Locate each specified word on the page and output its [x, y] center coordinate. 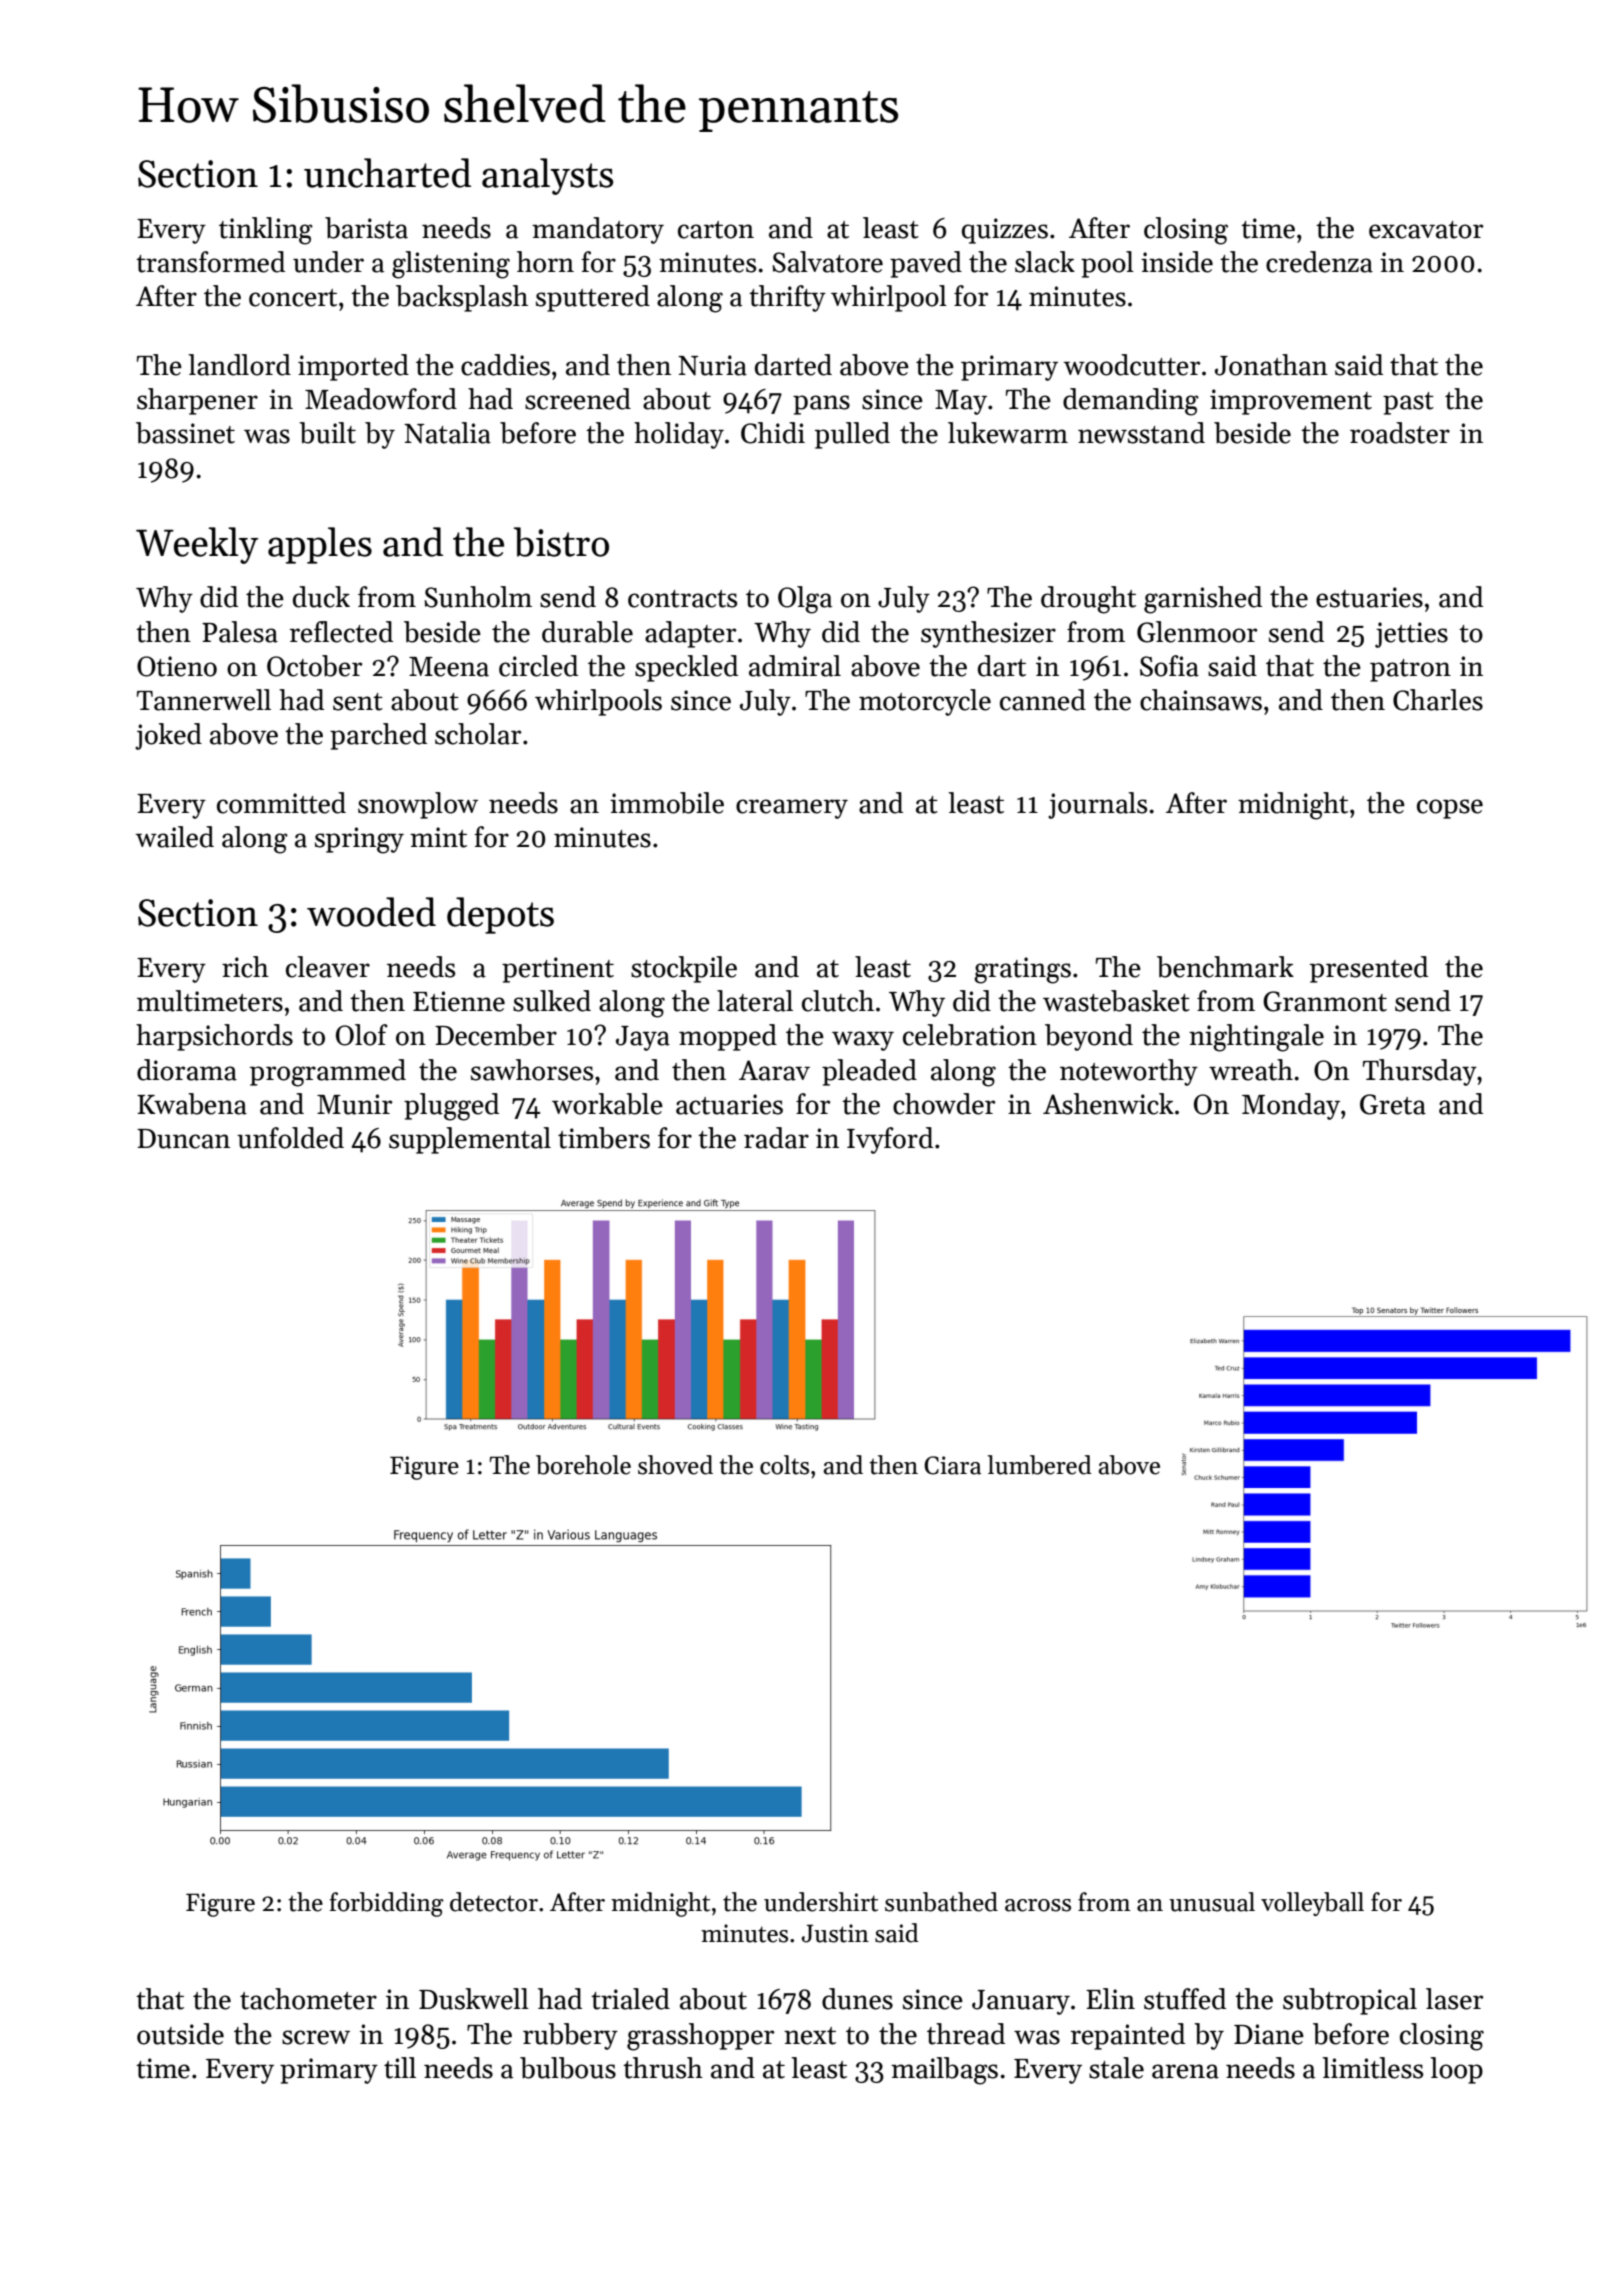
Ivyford [890, 1140]
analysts [547, 176]
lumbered [1040, 1465]
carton [716, 230]
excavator [1426, 230]
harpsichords [214, 1037]
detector [494, 1902]
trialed [630, 1999]
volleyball [1312, 1904]
